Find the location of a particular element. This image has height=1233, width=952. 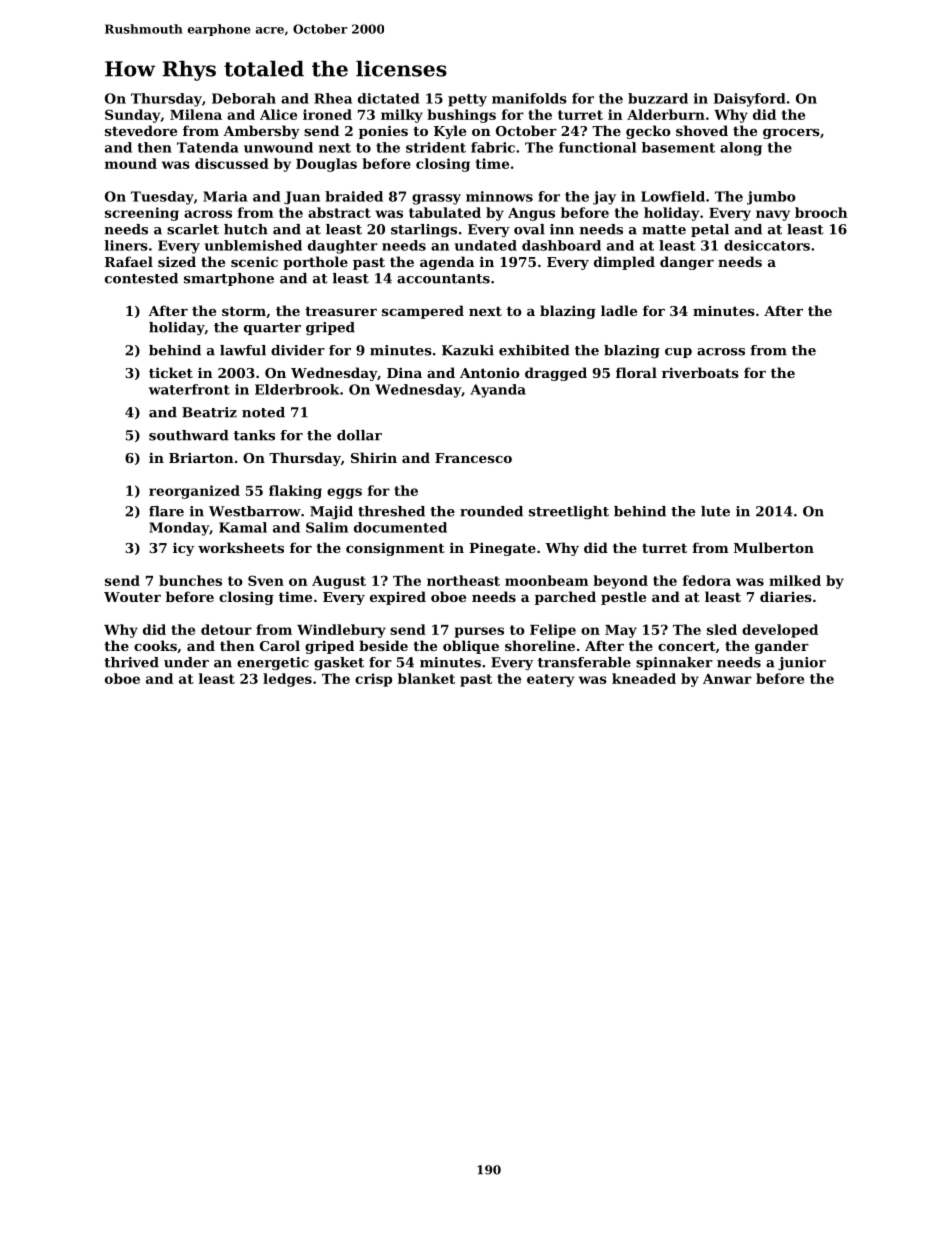

southward is located at coordinates (189, 435).
